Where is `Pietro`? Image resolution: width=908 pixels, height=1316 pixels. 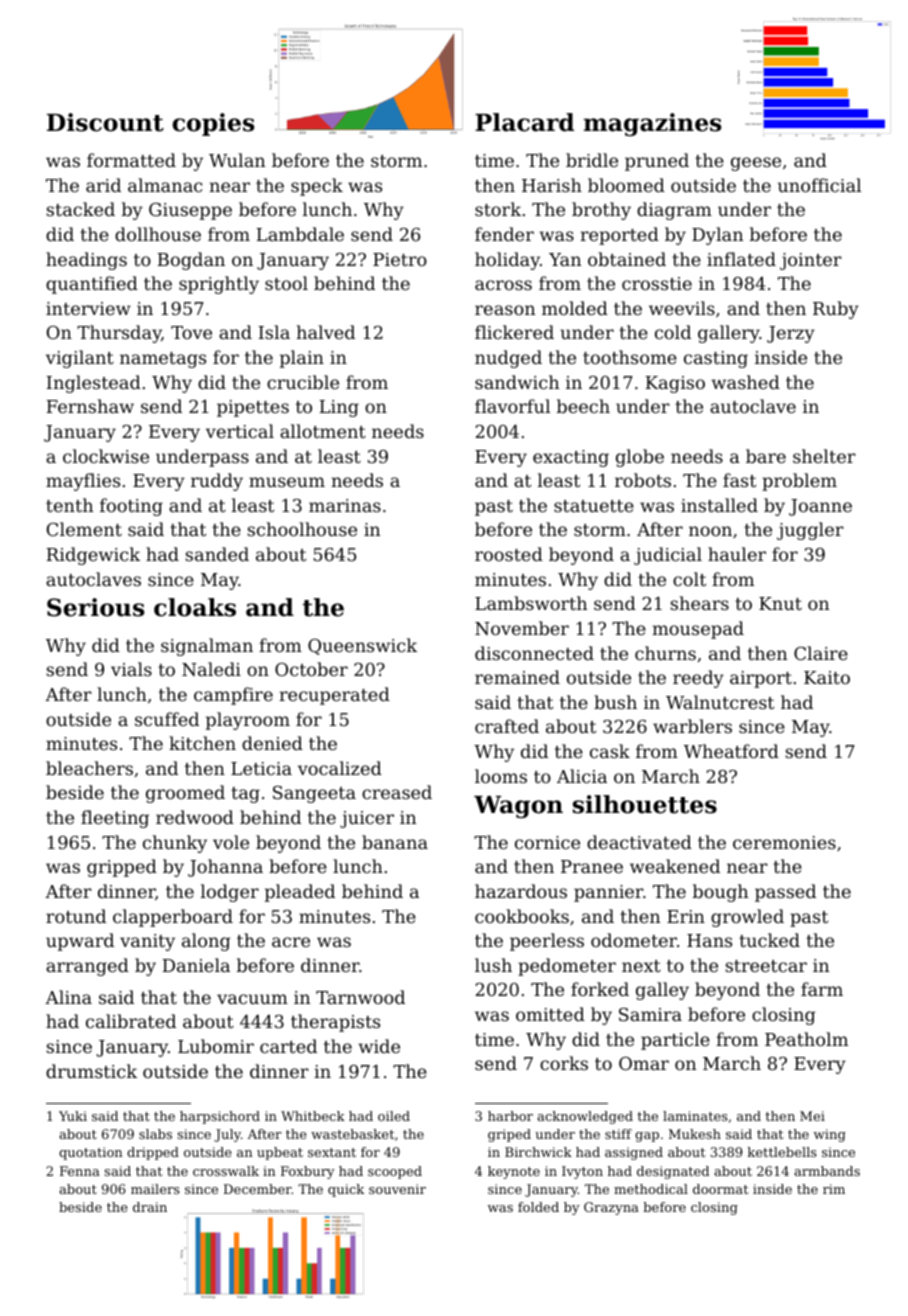 Pietro is located at coordinates (400, 259).
